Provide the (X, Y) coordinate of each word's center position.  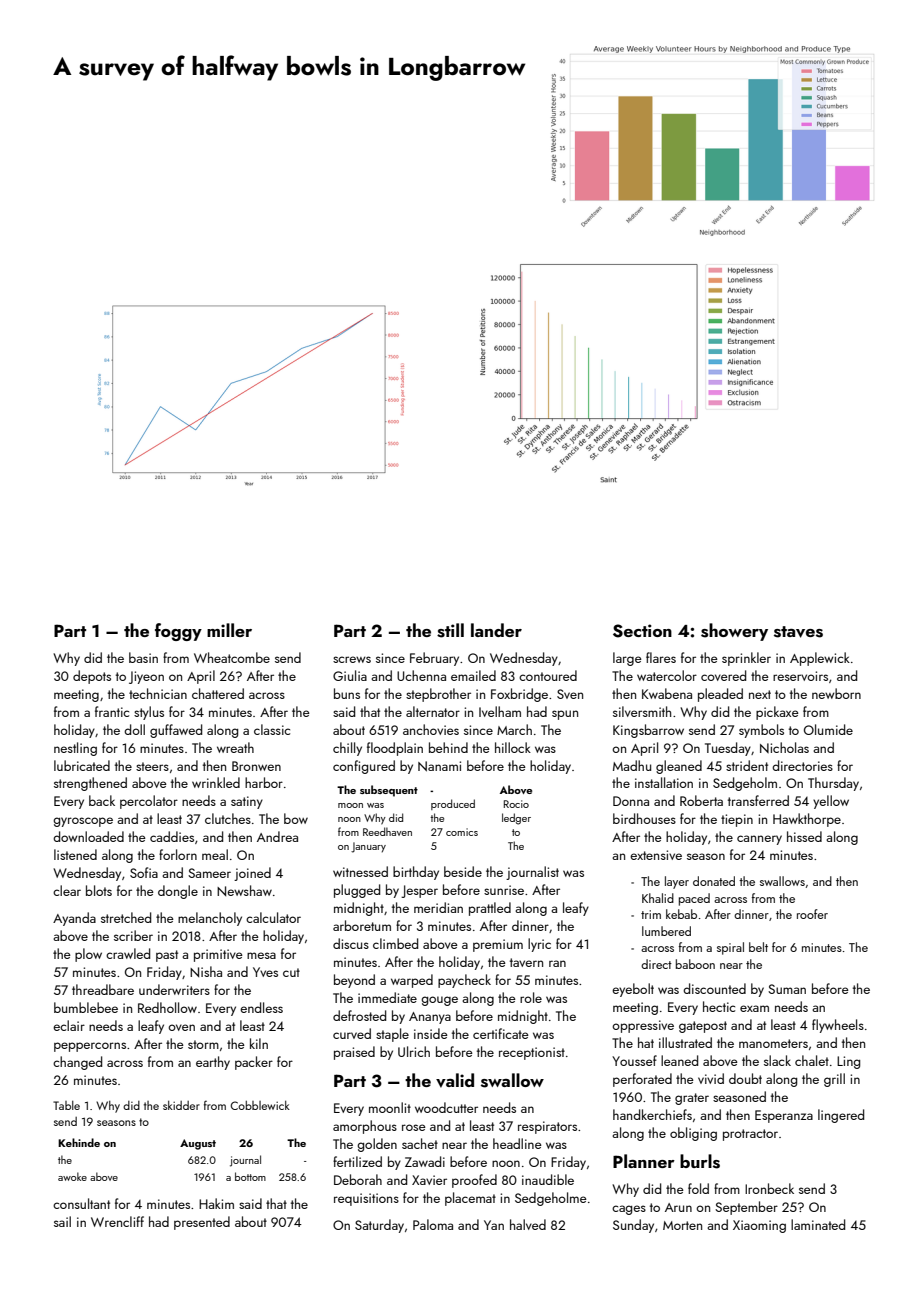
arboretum (362, 925)
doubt (745, 1078)
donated (714, 881)
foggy (178, 632)
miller (229, 630)
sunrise (504, 890)
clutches (228, 818)
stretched (126, 917)
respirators (547, 1127)
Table (66, 1105)
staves (798, 632)
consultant (81, 1203)
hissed (804, 836)
